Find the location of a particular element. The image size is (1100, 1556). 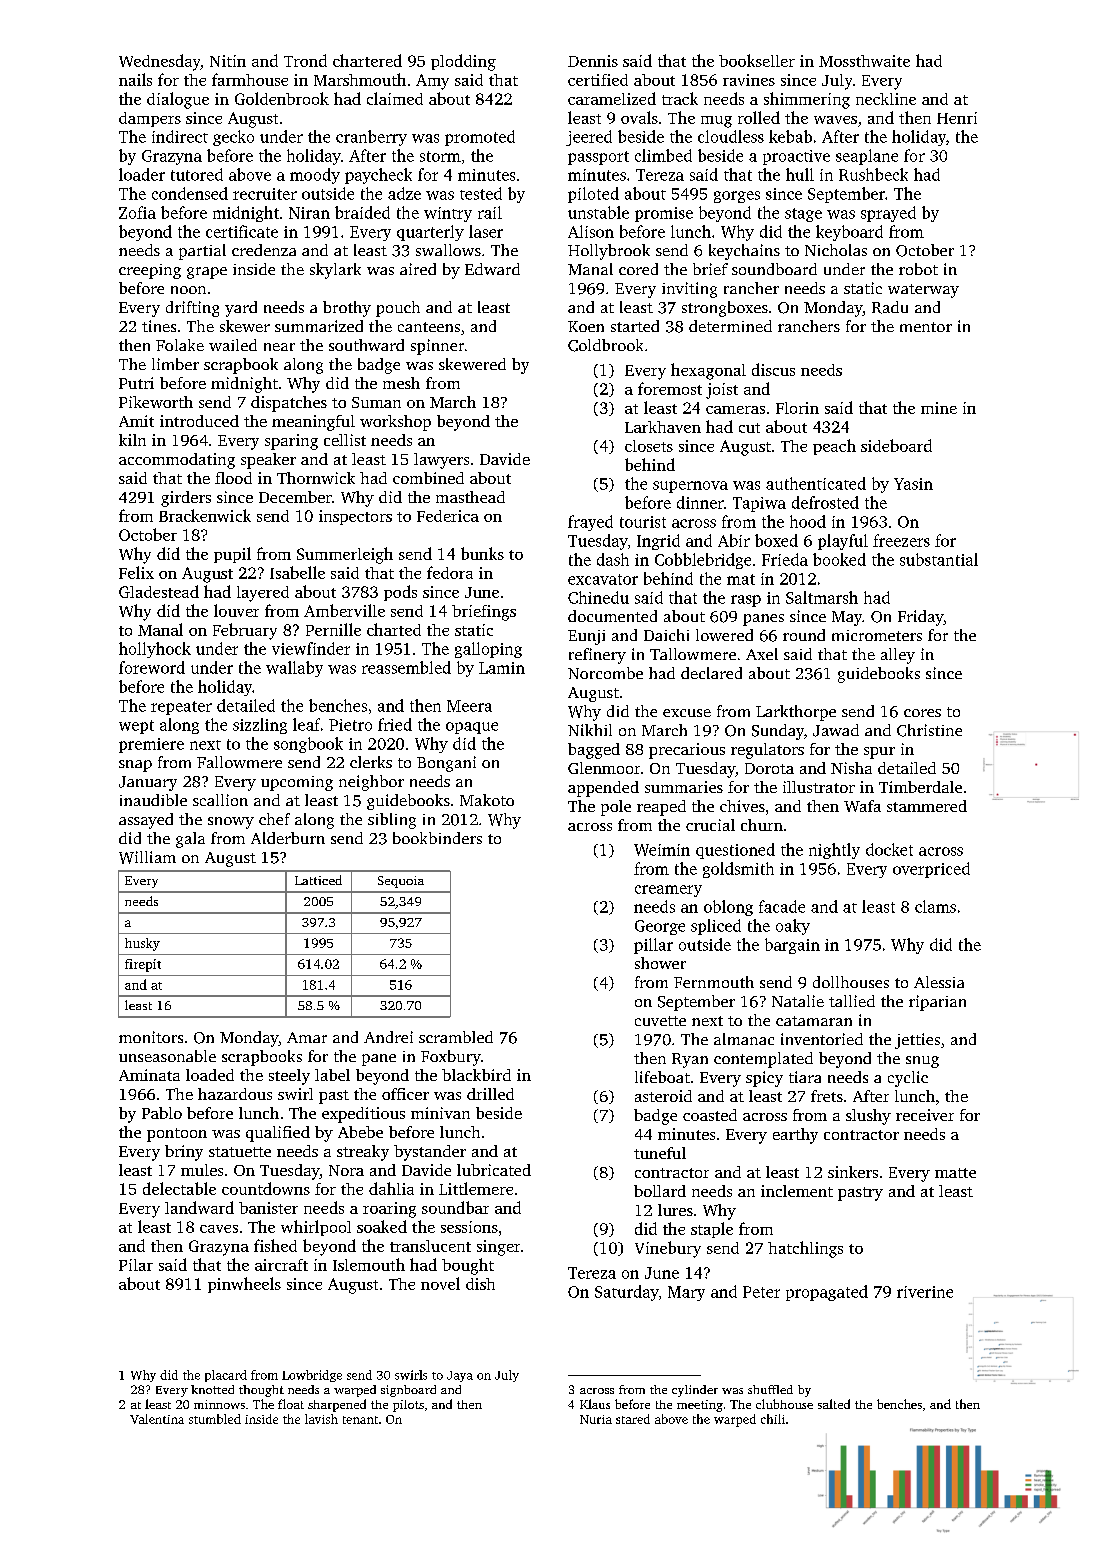

sizzling is located at coordinates (260, 726).
